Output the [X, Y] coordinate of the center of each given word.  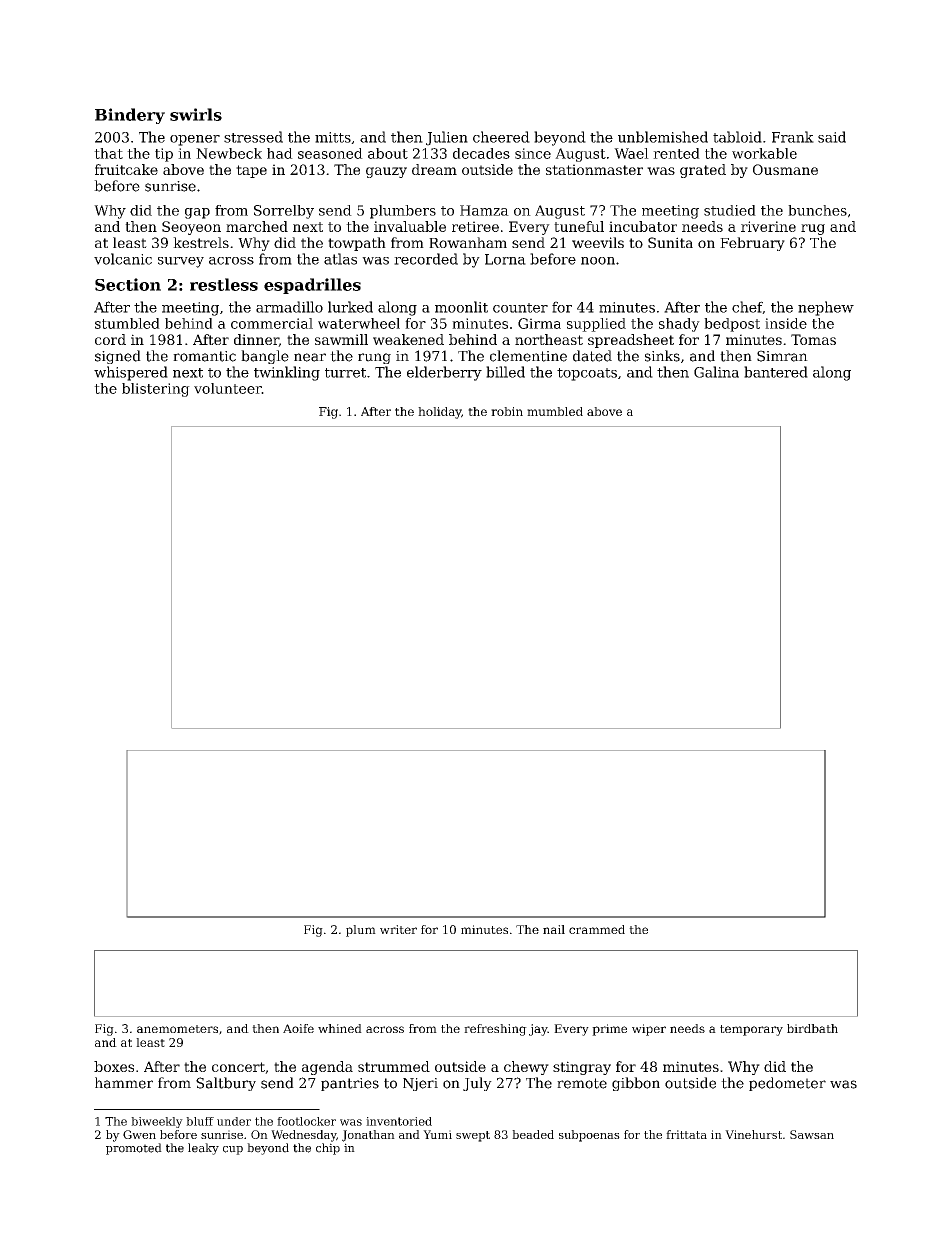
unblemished [663, 137]
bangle [265, 357]
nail [554, 929]
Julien [447, 138]
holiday [439, 413]
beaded [533, 1134]
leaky [203, 1149]
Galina [716, 372]
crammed [597, 929]
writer [398, 929]
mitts [333, 137]
